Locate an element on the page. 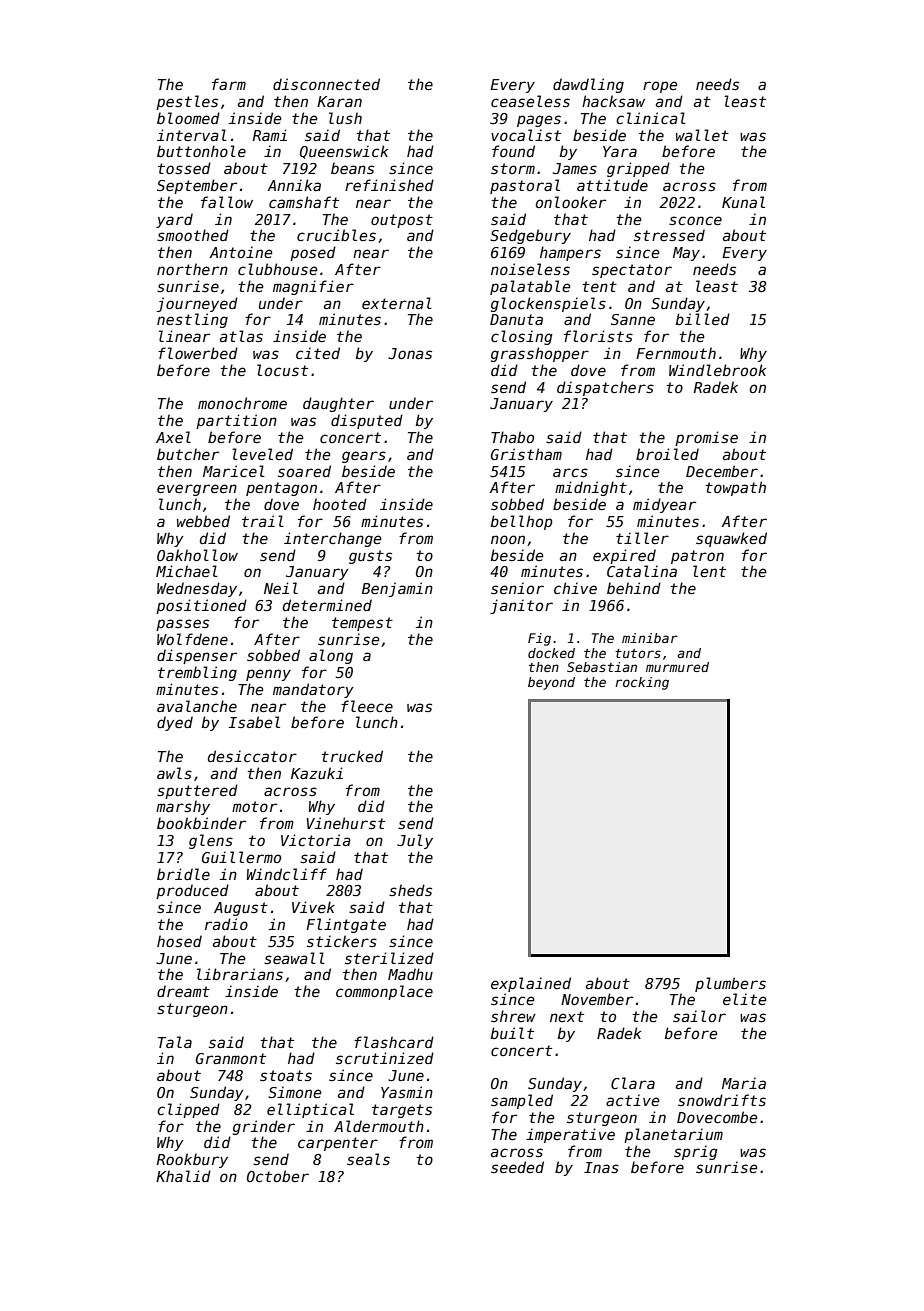 This image has width=924, height=1311. soared is located at coordinates (304, 471).
